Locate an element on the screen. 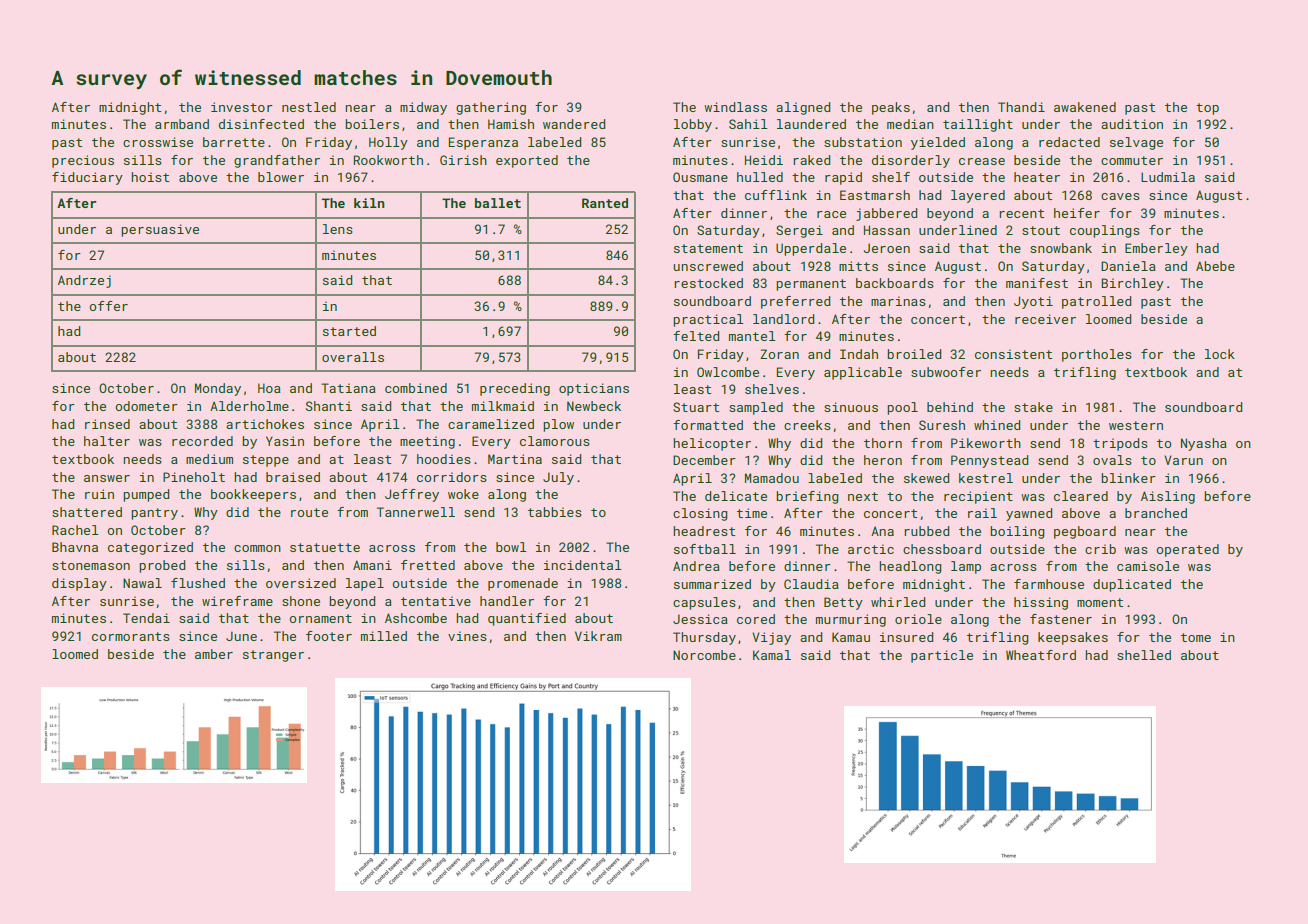  amber is located at coordinates (214, 654).
